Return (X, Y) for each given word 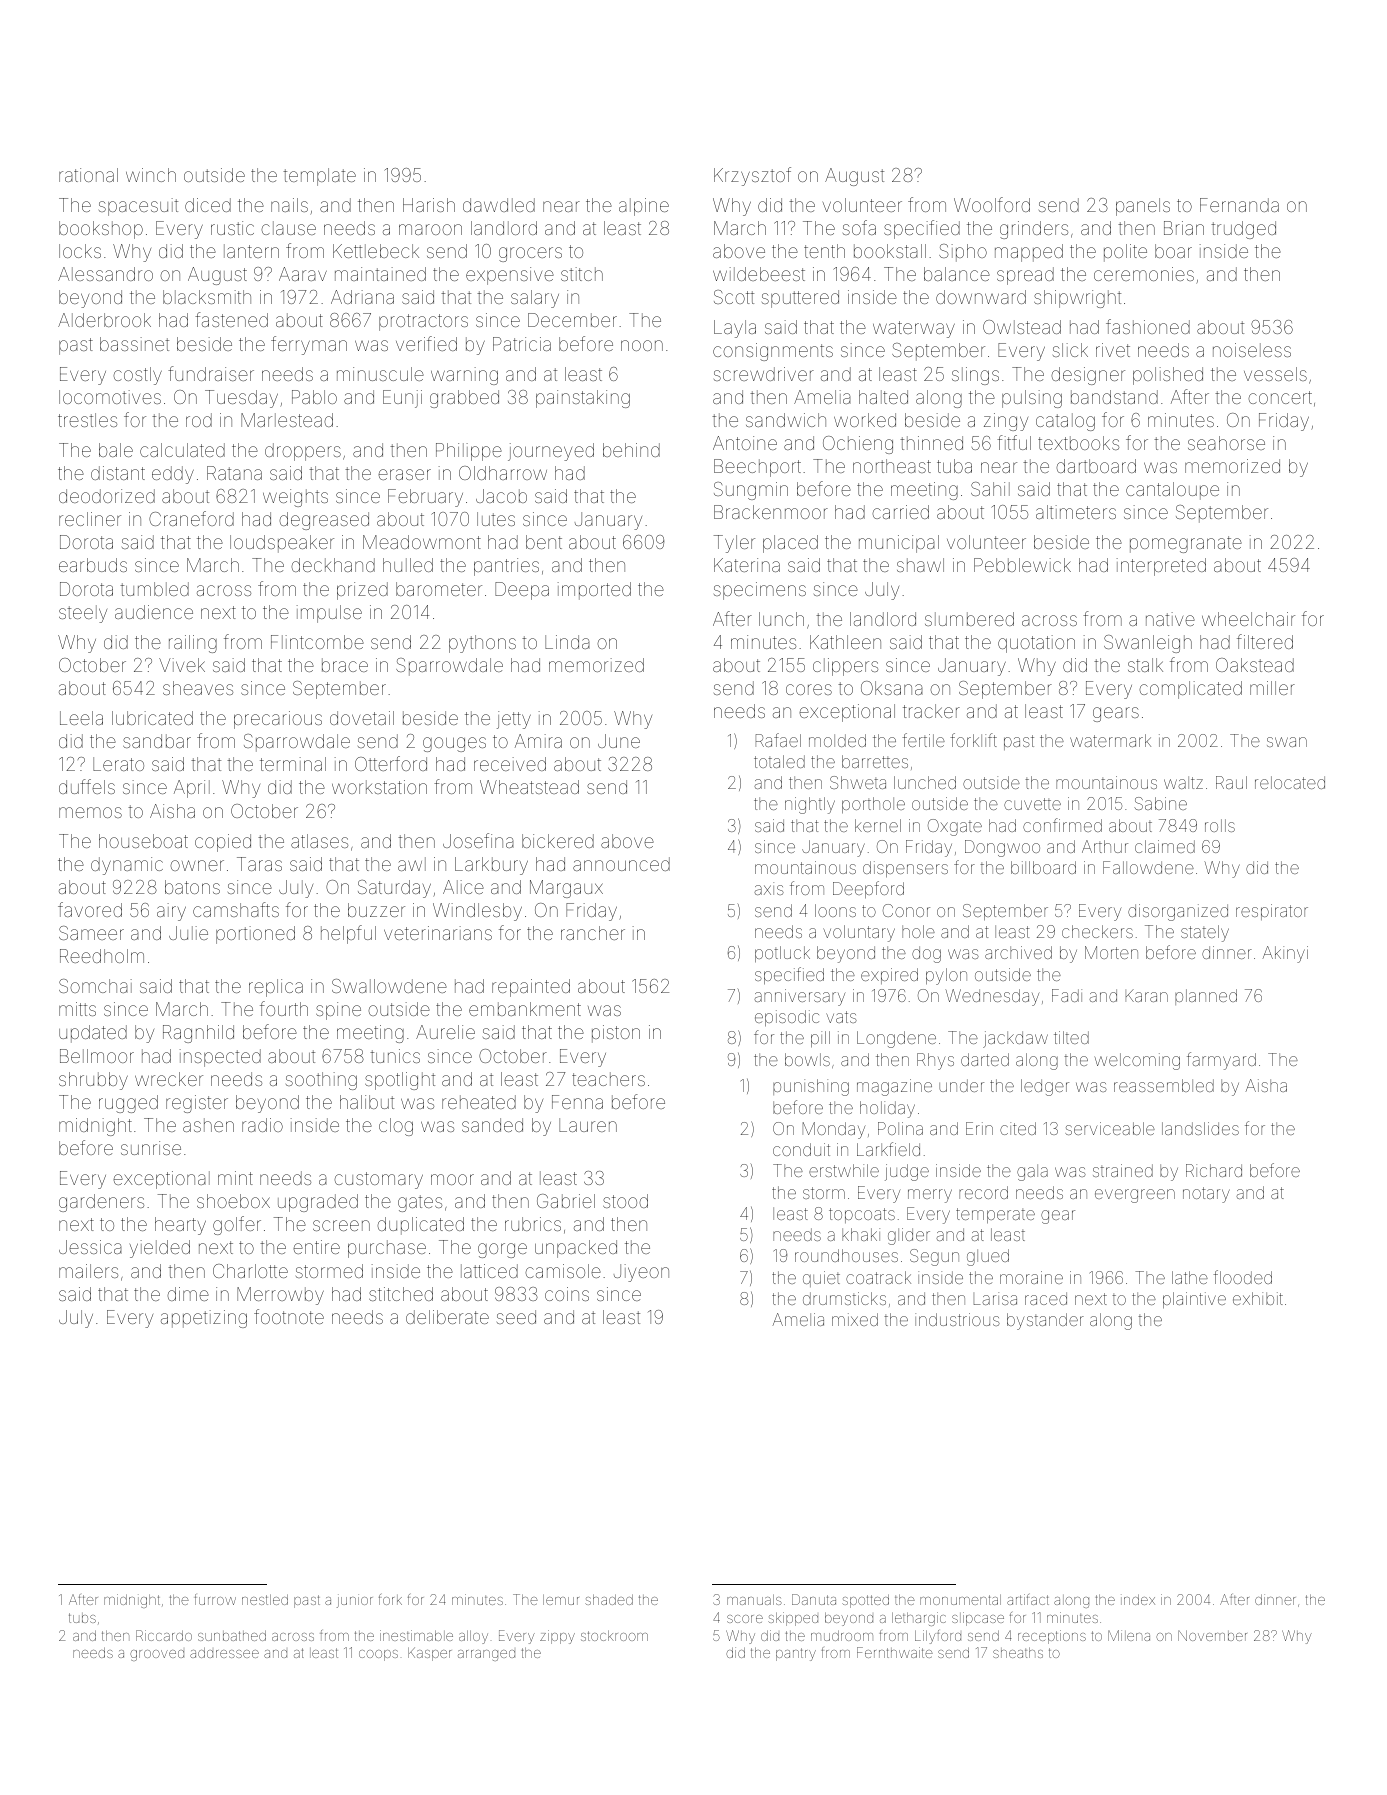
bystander (1045, 1321)
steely (83, 614)
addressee (224, 1652)
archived (1018, 952)
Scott (734, 297)
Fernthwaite (895, 1652)
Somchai (95, 986)
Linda (567, 642)
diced (208, 205)
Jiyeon (641, 1273)
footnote (289, 1316)
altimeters (1076, 512)
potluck (782, 954)
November (1212, 1635)
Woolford (992, 204)
